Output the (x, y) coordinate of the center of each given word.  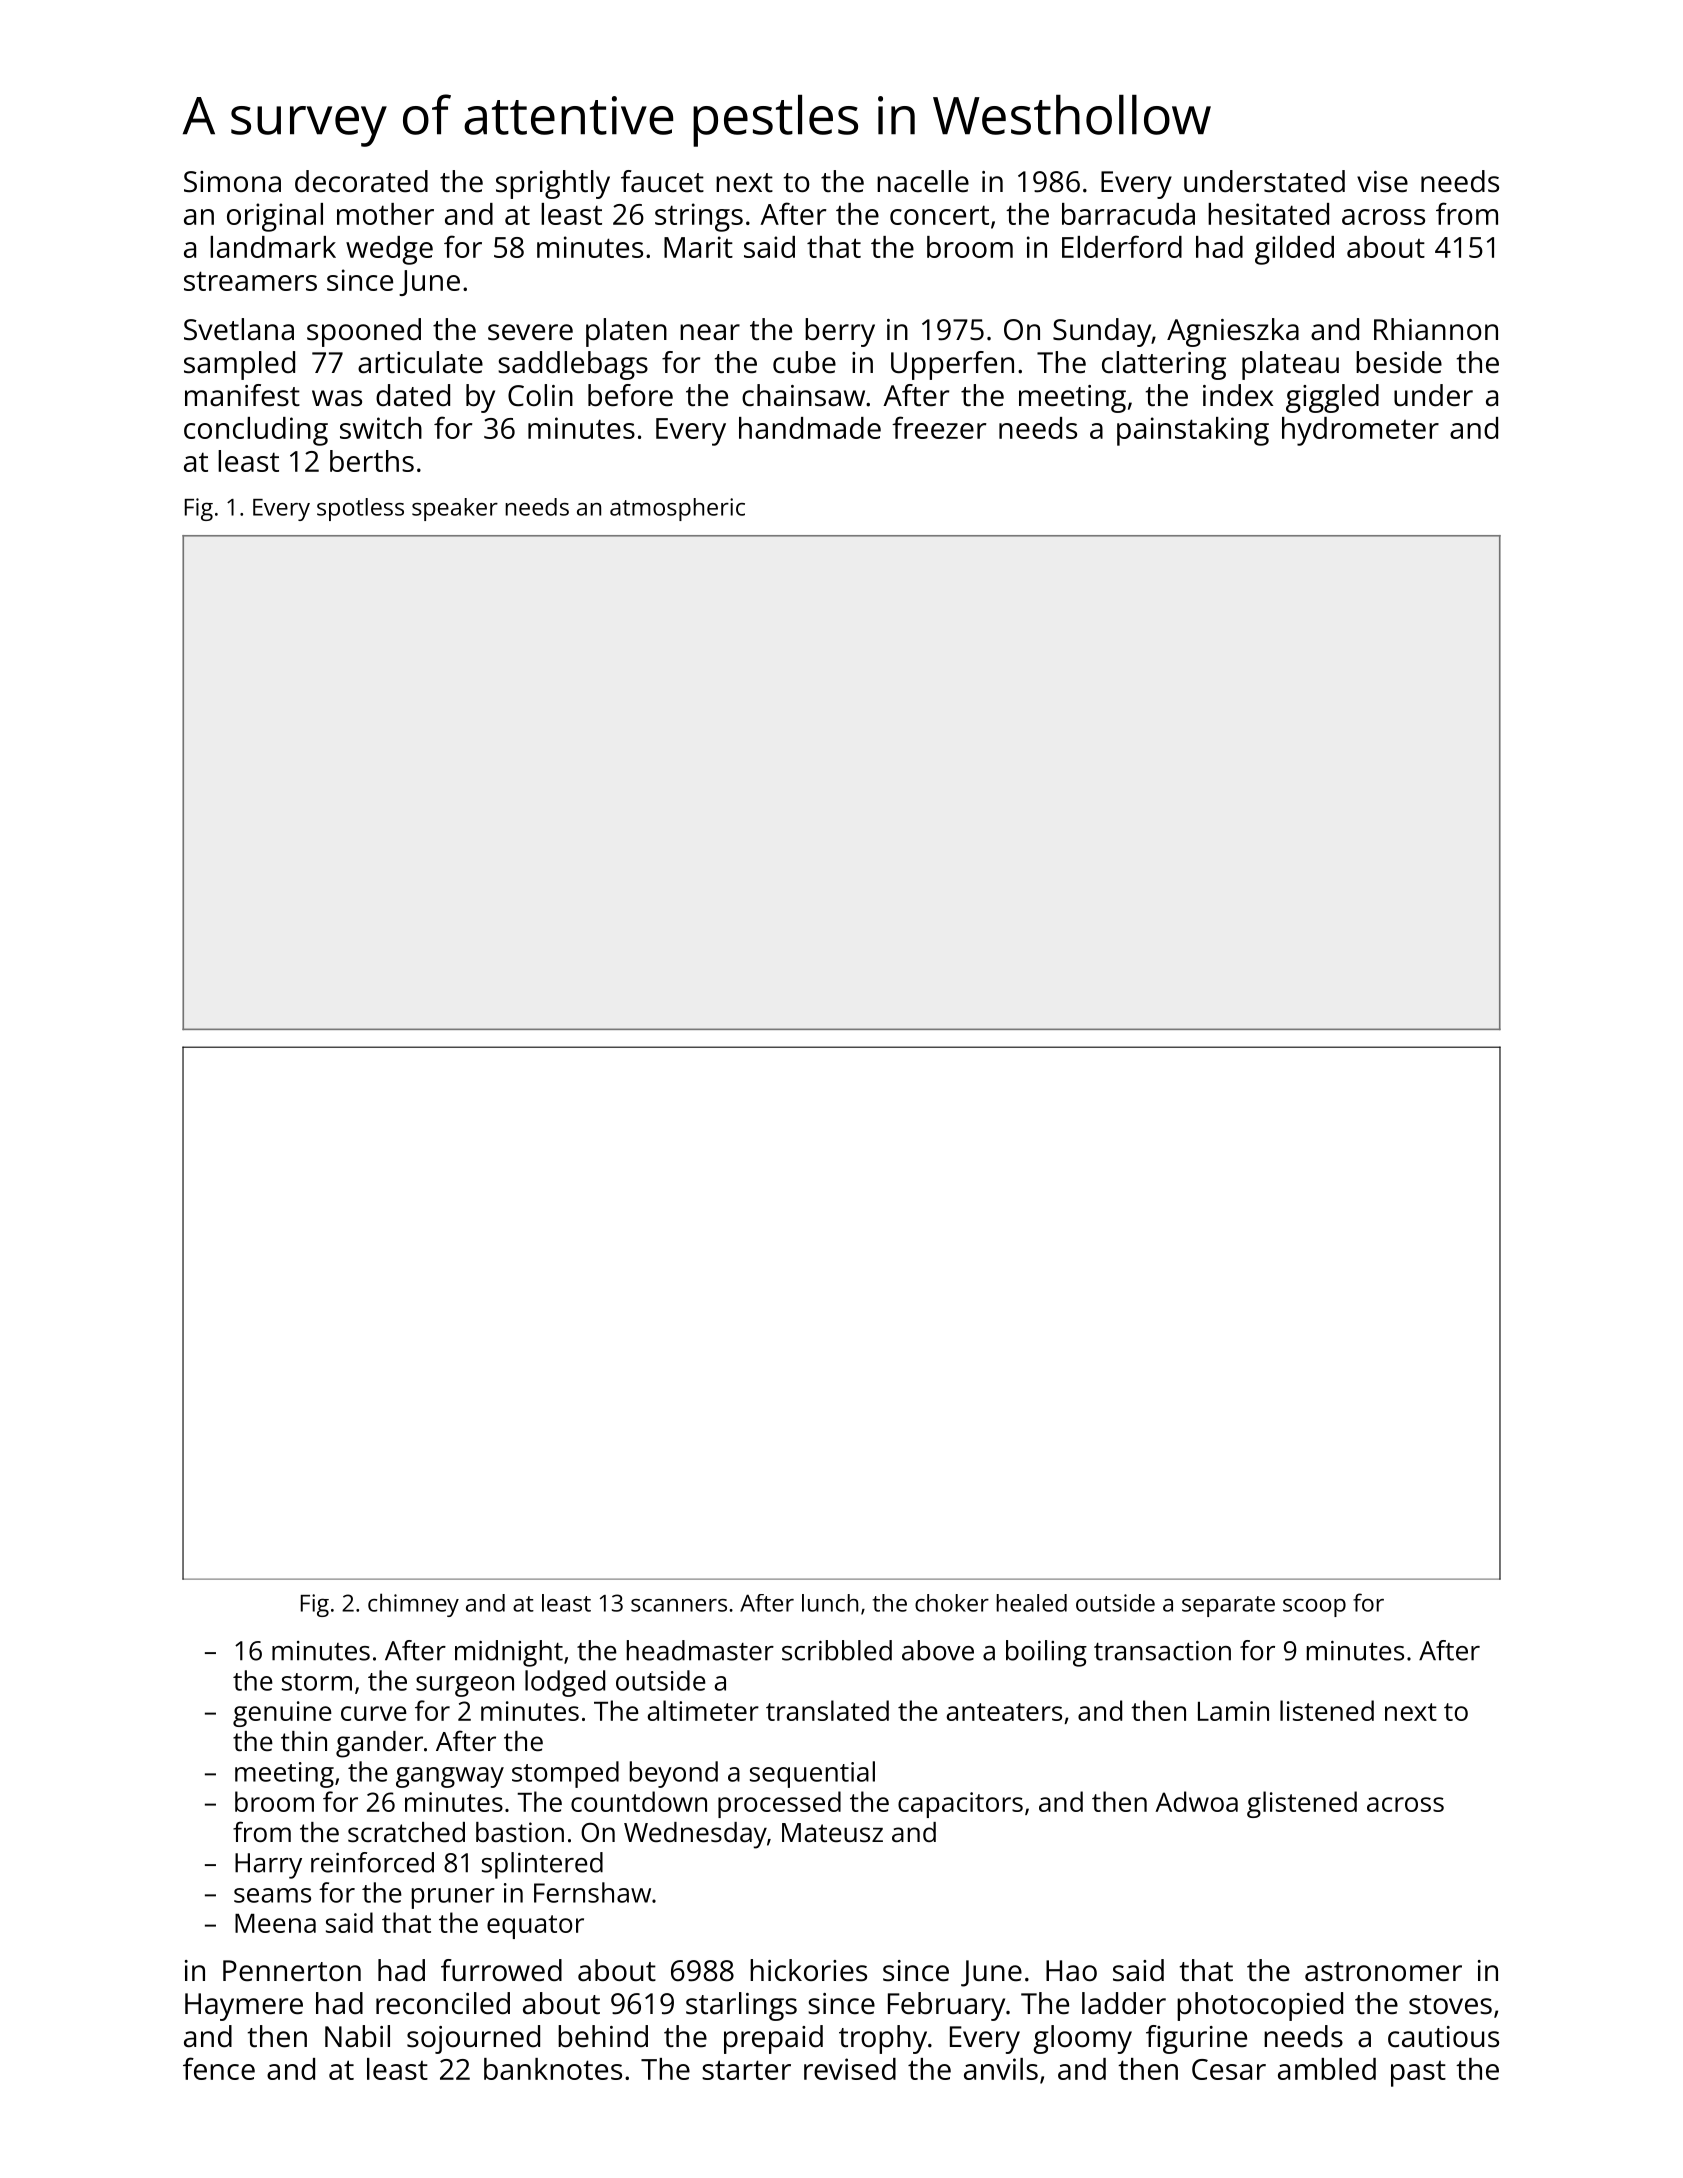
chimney (413, 1605)
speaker (455, 509)
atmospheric (677, 509)
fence (219, 2068)
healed (1031, 1603)
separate (1228, 1606)
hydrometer (1360, 431)
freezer (939, 427)
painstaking (1193, 431)
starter (746, 2070)
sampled (239, 365)
